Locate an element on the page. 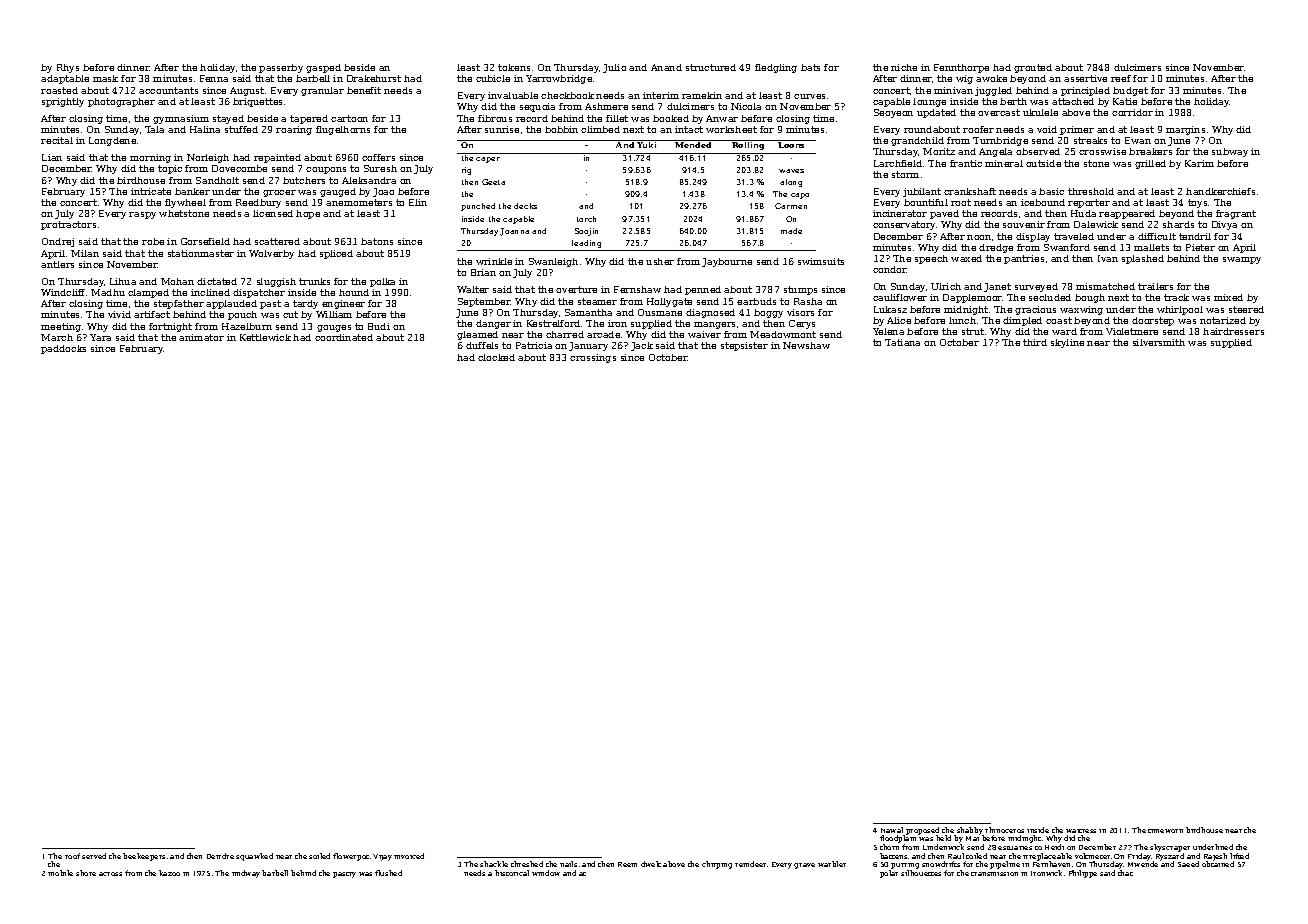 Image resolution: width=1308 pixels, height=924 pixels. clocked is located at coordinates (496, 357).
